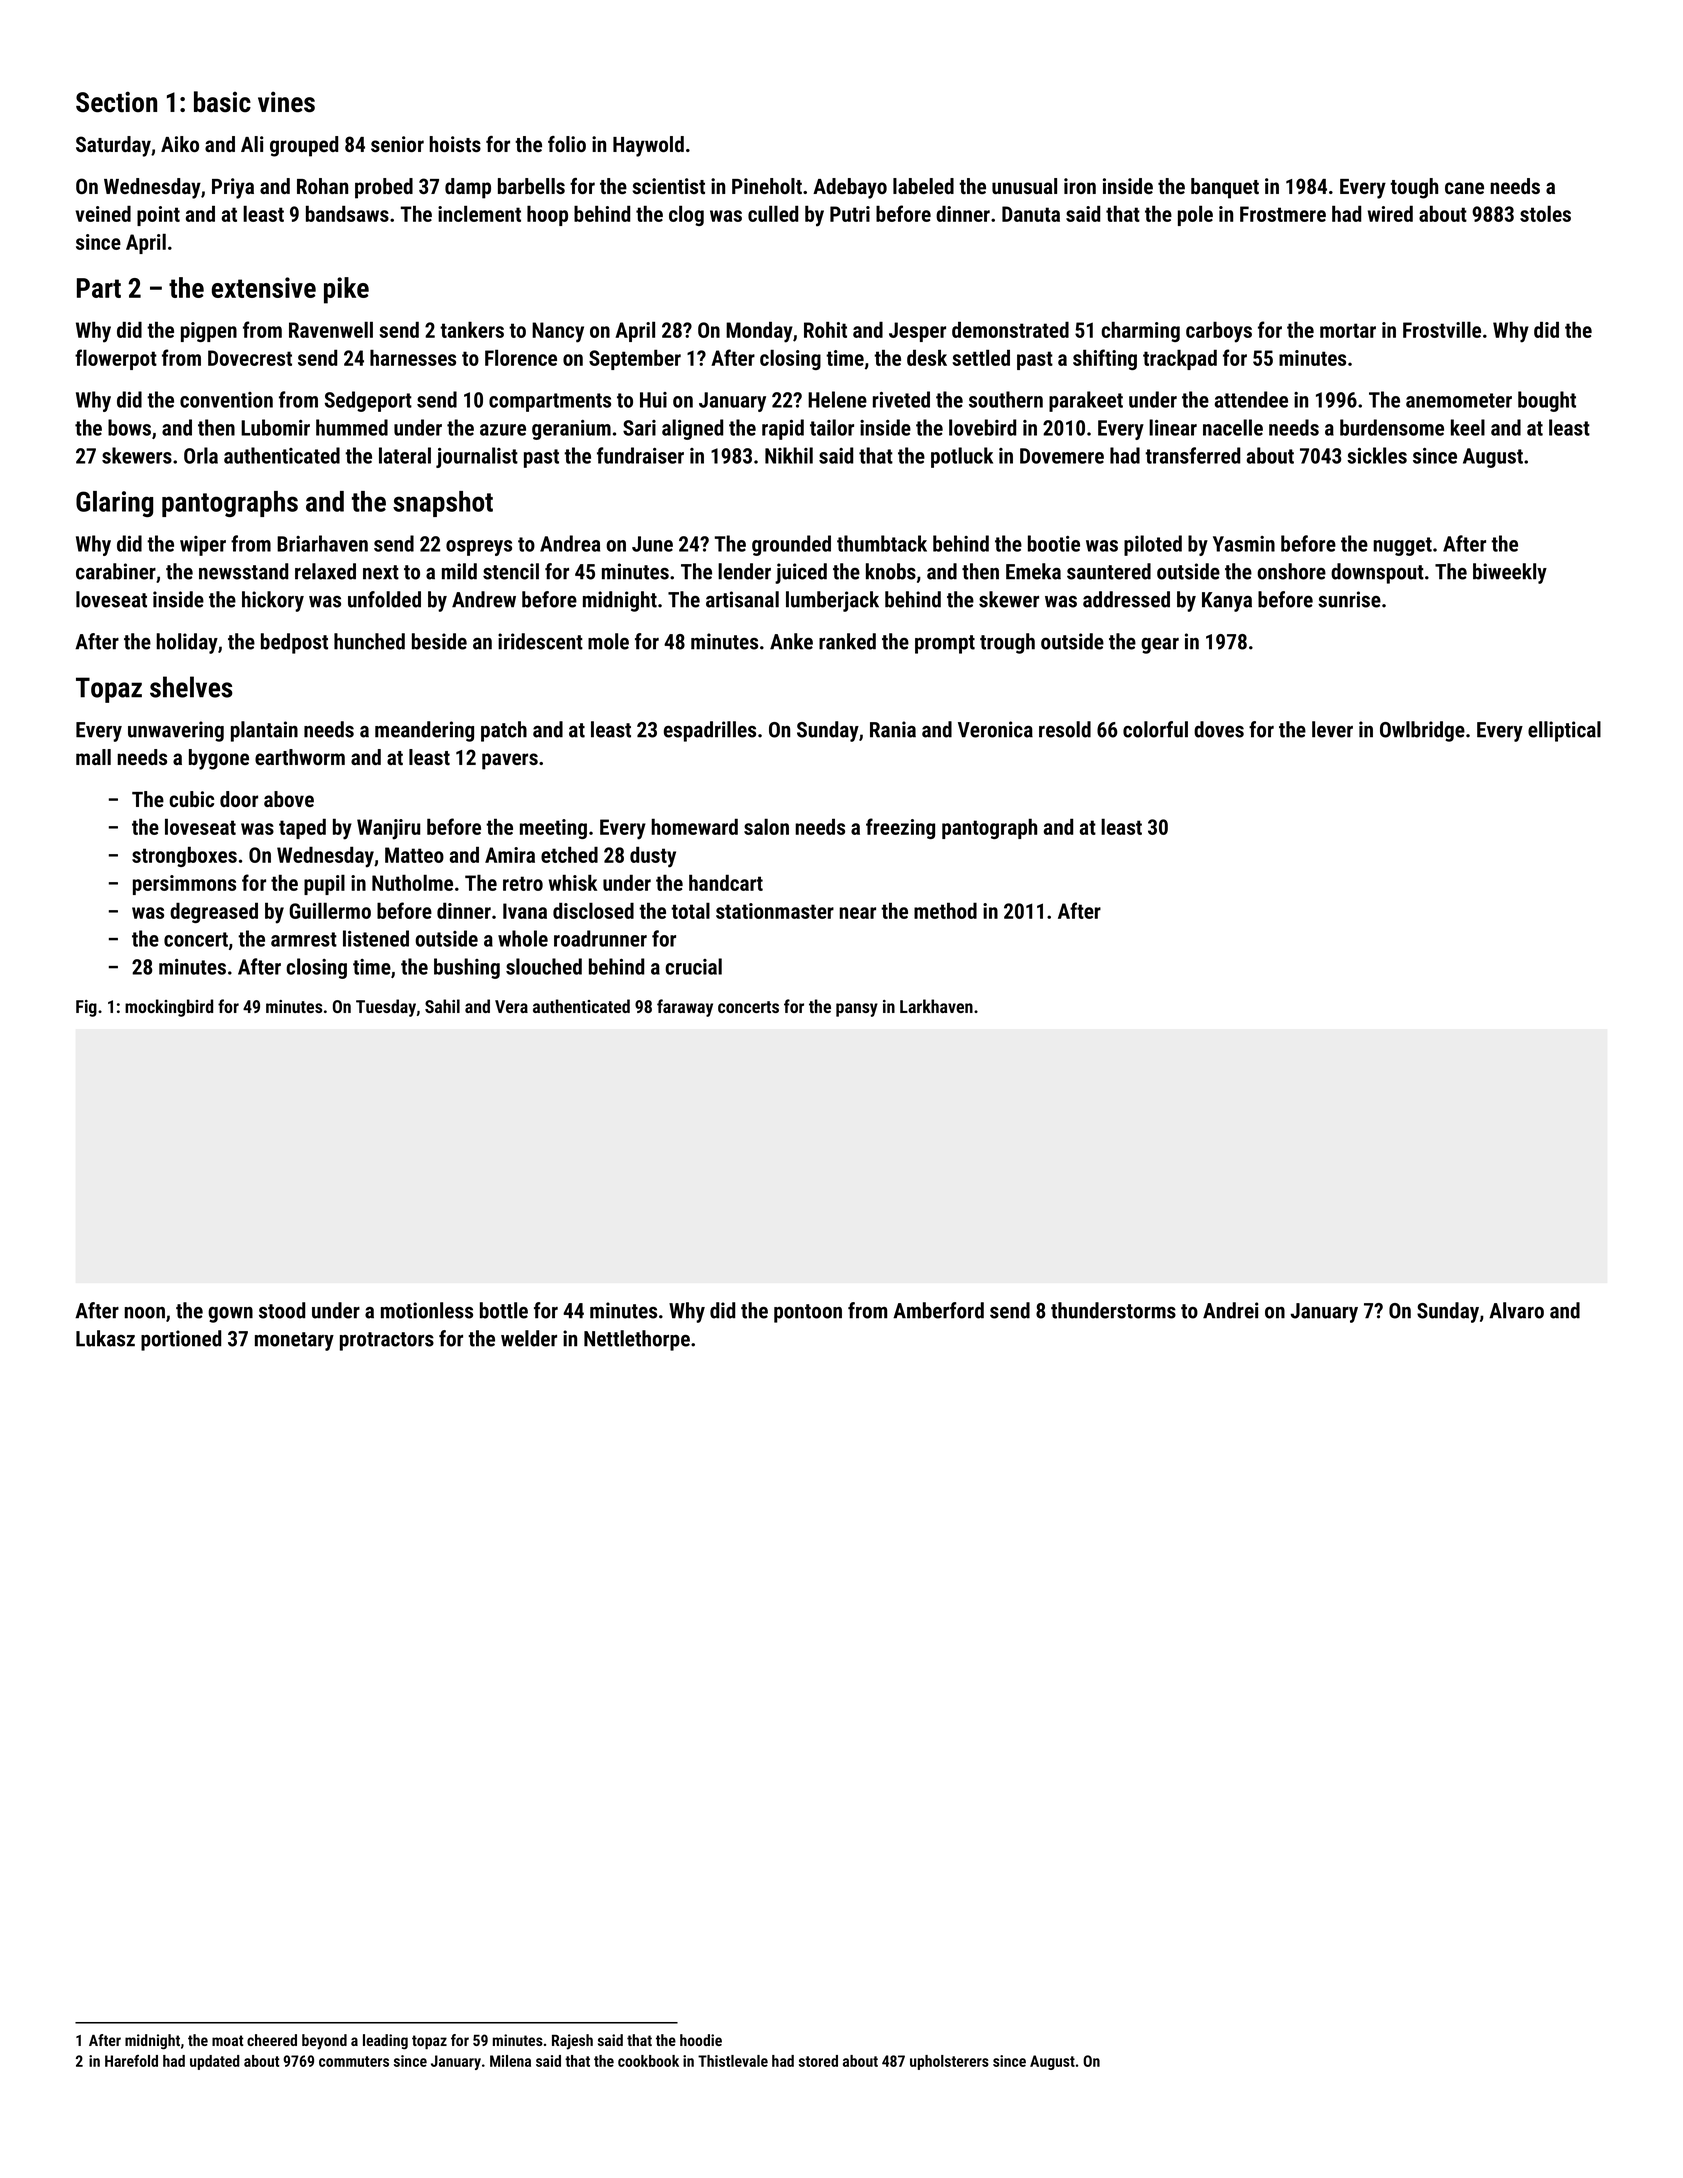 Image resolution: width=1683 pixels, height=2178 pixels. Describe the element at coordinates (180, 144) in the screenshot. I see `Aiko` at that location.
